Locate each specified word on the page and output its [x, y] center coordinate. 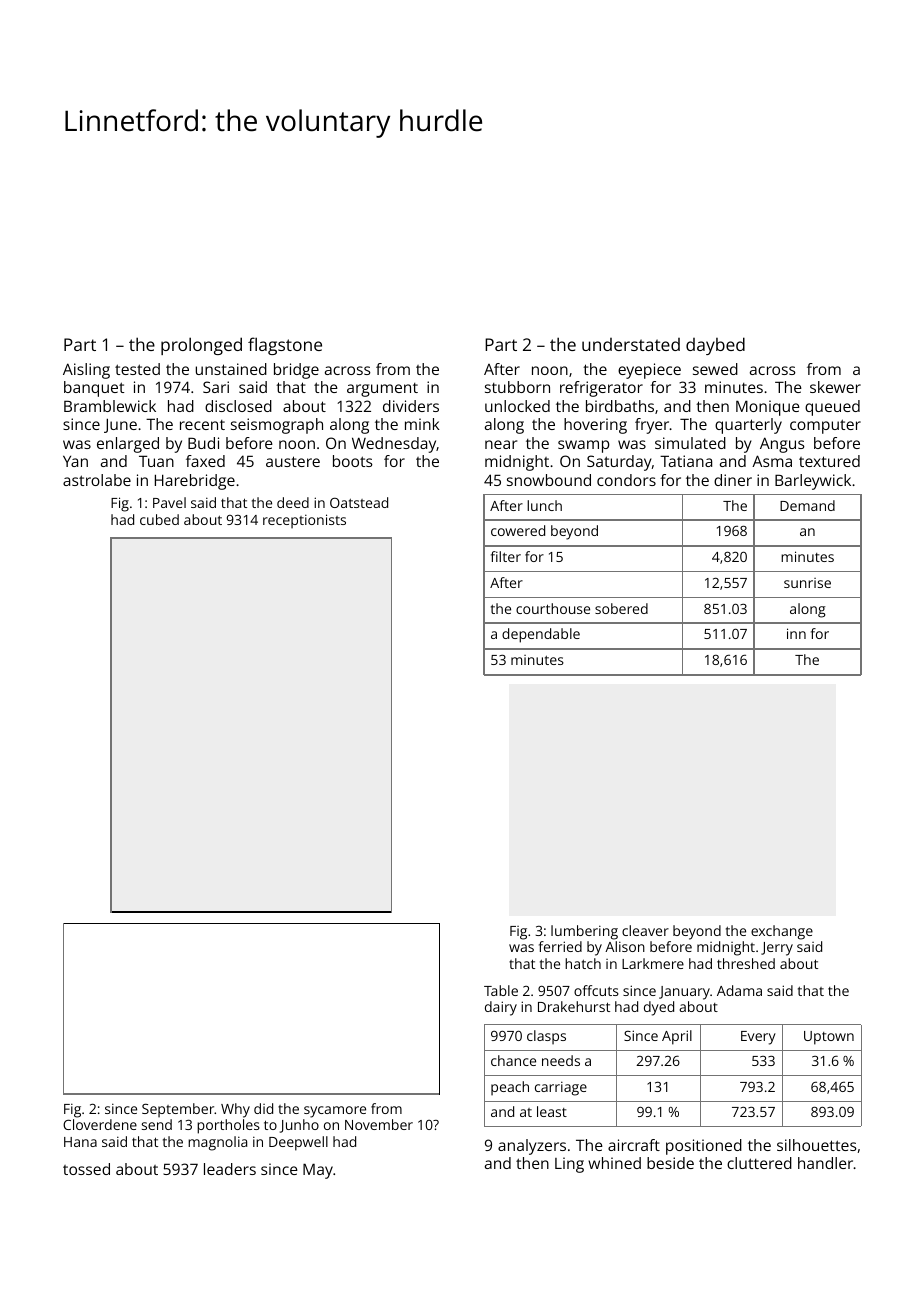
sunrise [807, 583]
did [263, 1108]
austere [293, 461]
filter [506, 556]
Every [758, 1038]
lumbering [584, 932]
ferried [560, 946]
